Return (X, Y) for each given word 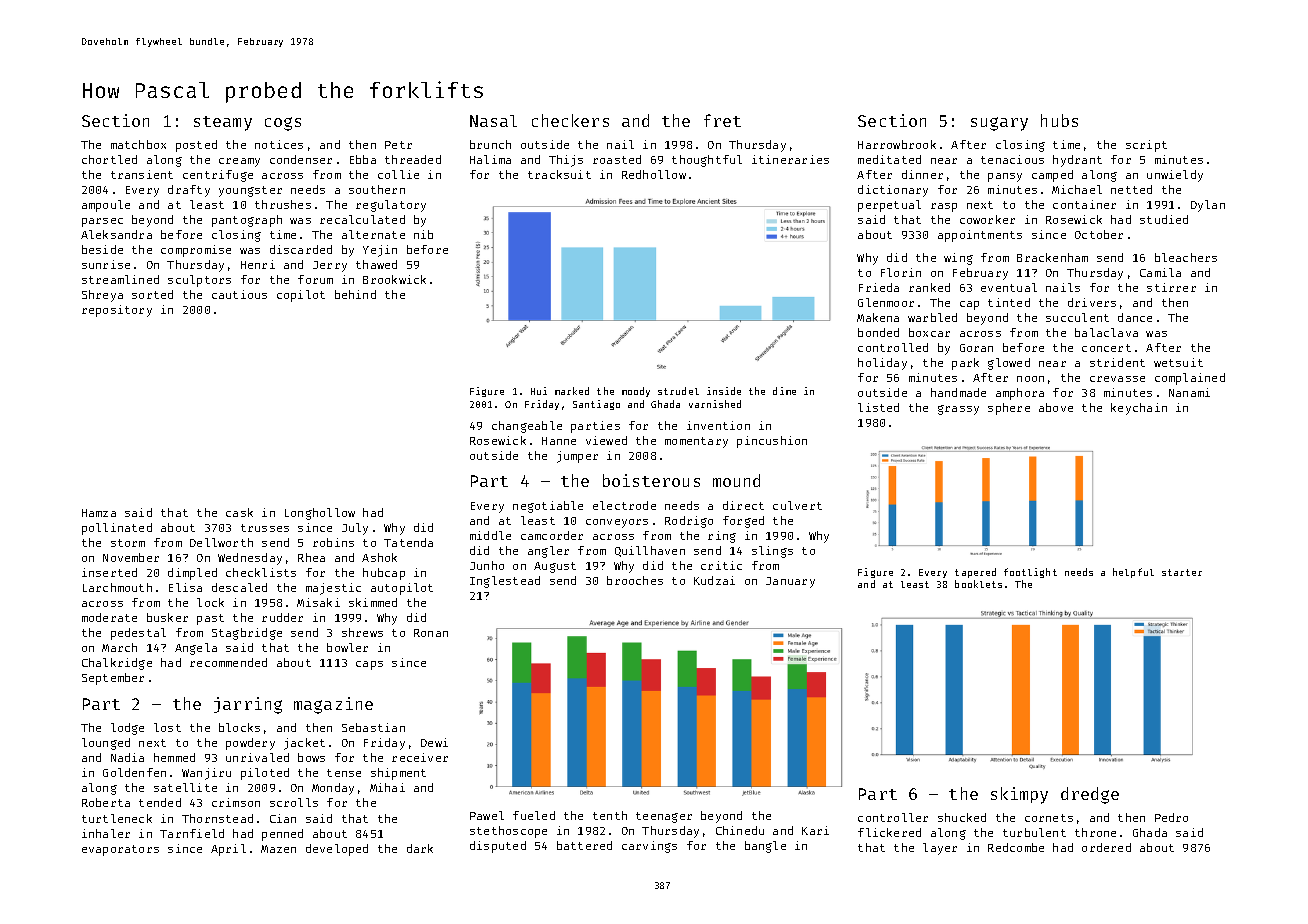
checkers (570, 120)
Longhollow (320, 514)
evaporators (120, 850)
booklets (978, 584)
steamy (223, 123)
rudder (282, 617)
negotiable (548, 507)
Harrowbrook (897, 144)
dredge (1090, 795)
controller (893, 817)
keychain (1139, 409)
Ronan (431, 633)
